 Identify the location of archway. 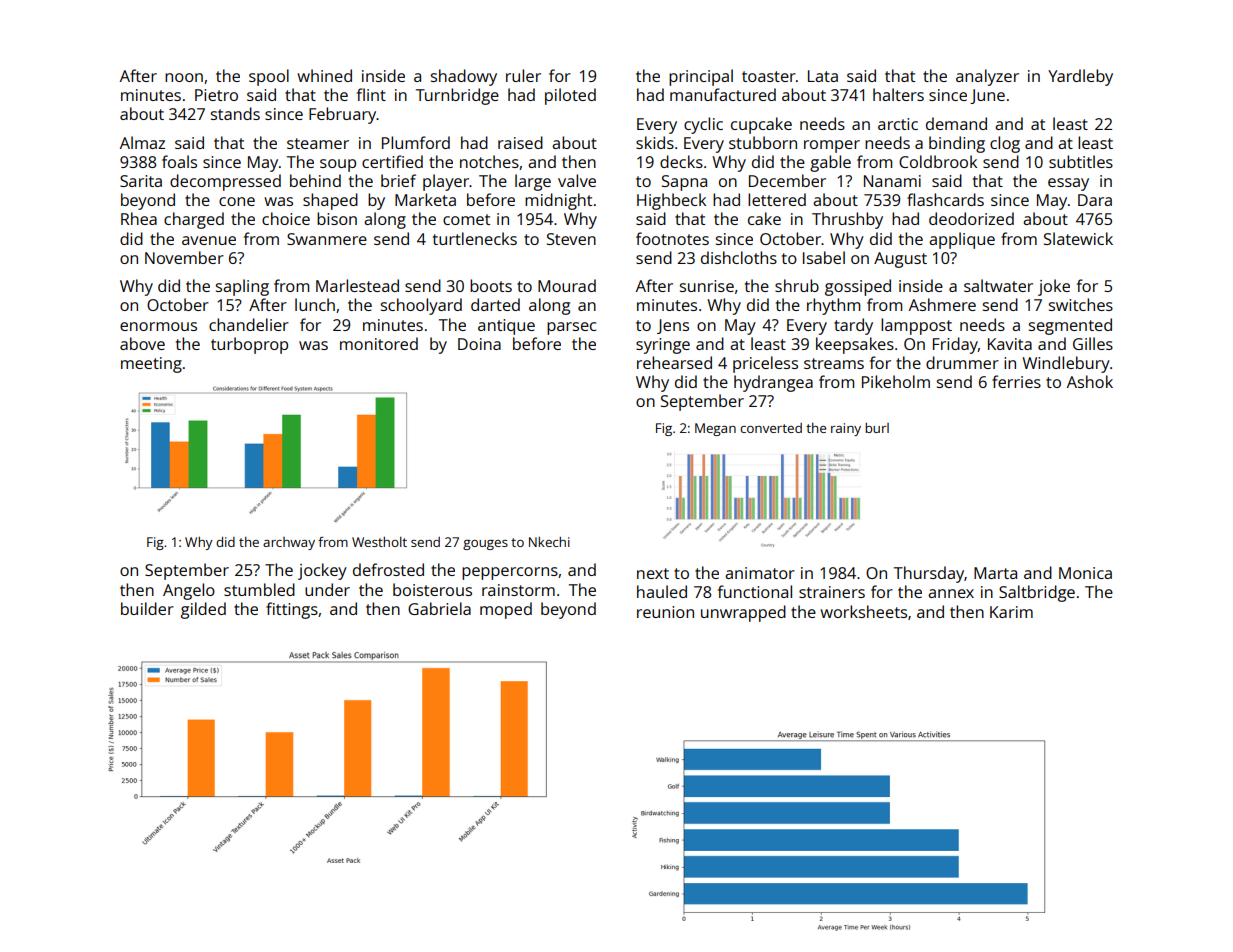
(289, 543).
